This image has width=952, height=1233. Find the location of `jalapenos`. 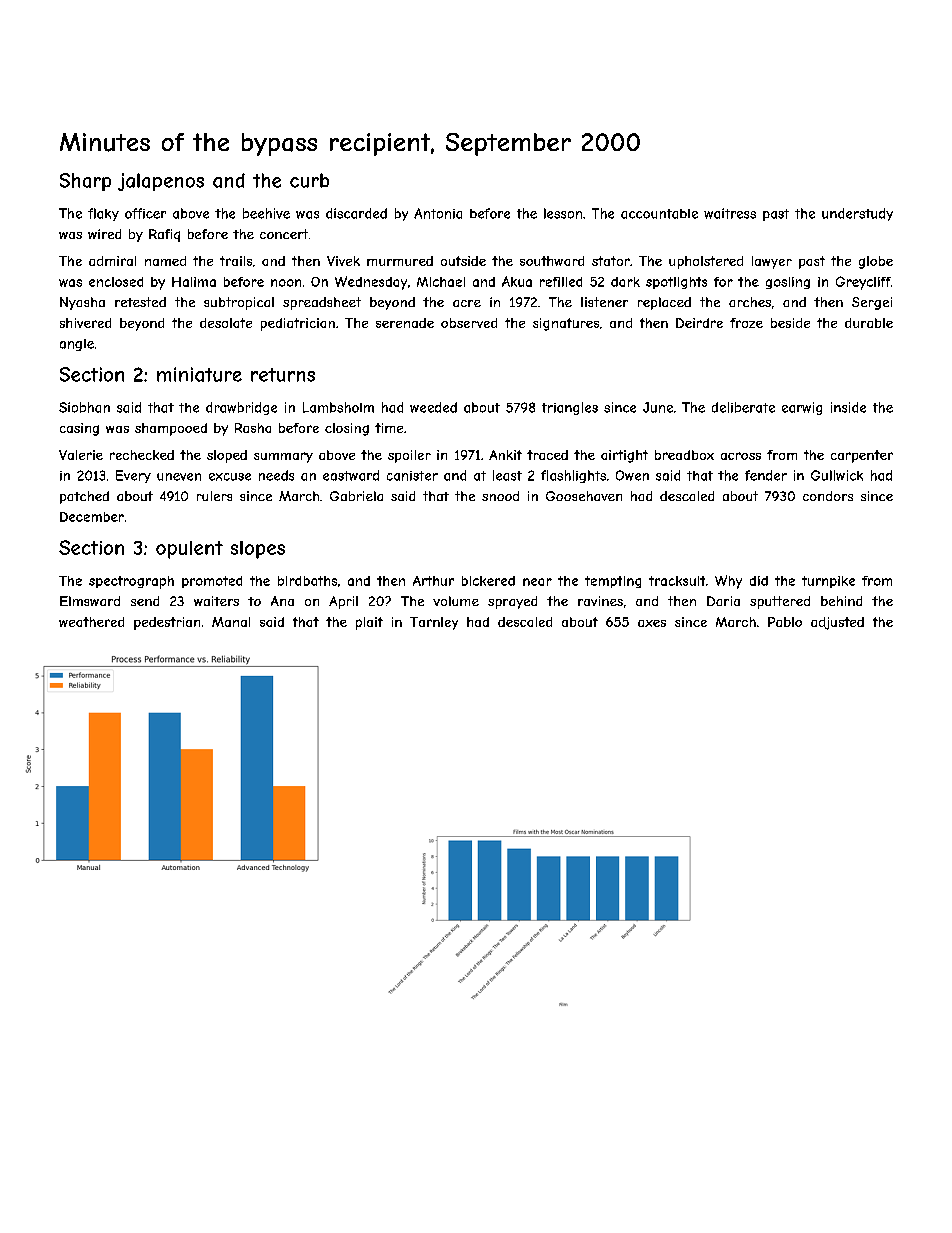

jalapenos is located at coordinates (161, 182).
